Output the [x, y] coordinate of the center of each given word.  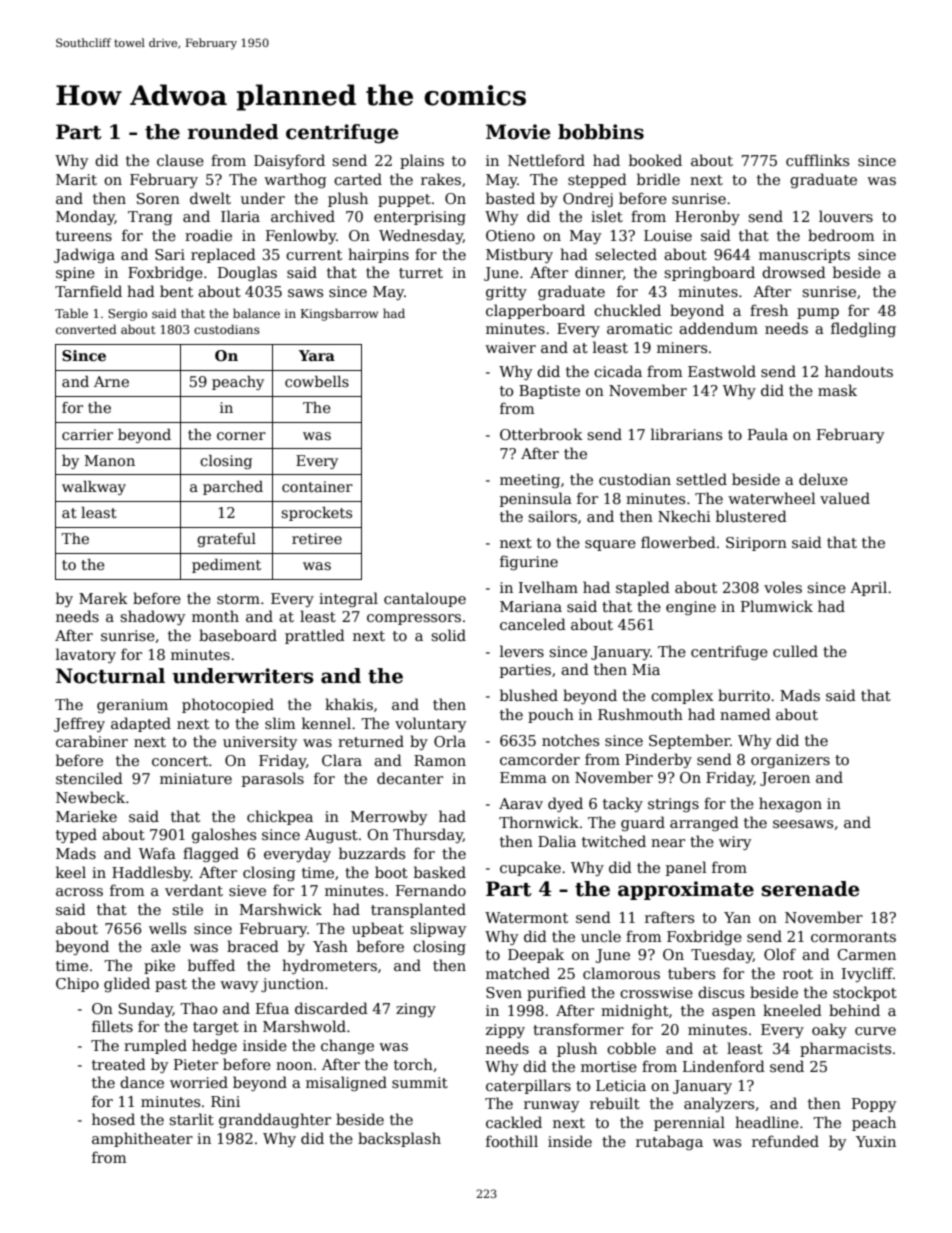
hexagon [790, 804]
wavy [239, 986]
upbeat [378, 929]
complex [682, 696]
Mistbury [519, 255]
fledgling [863, 329]
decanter [410, 778]
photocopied [228, 705]
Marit [76, 179]
